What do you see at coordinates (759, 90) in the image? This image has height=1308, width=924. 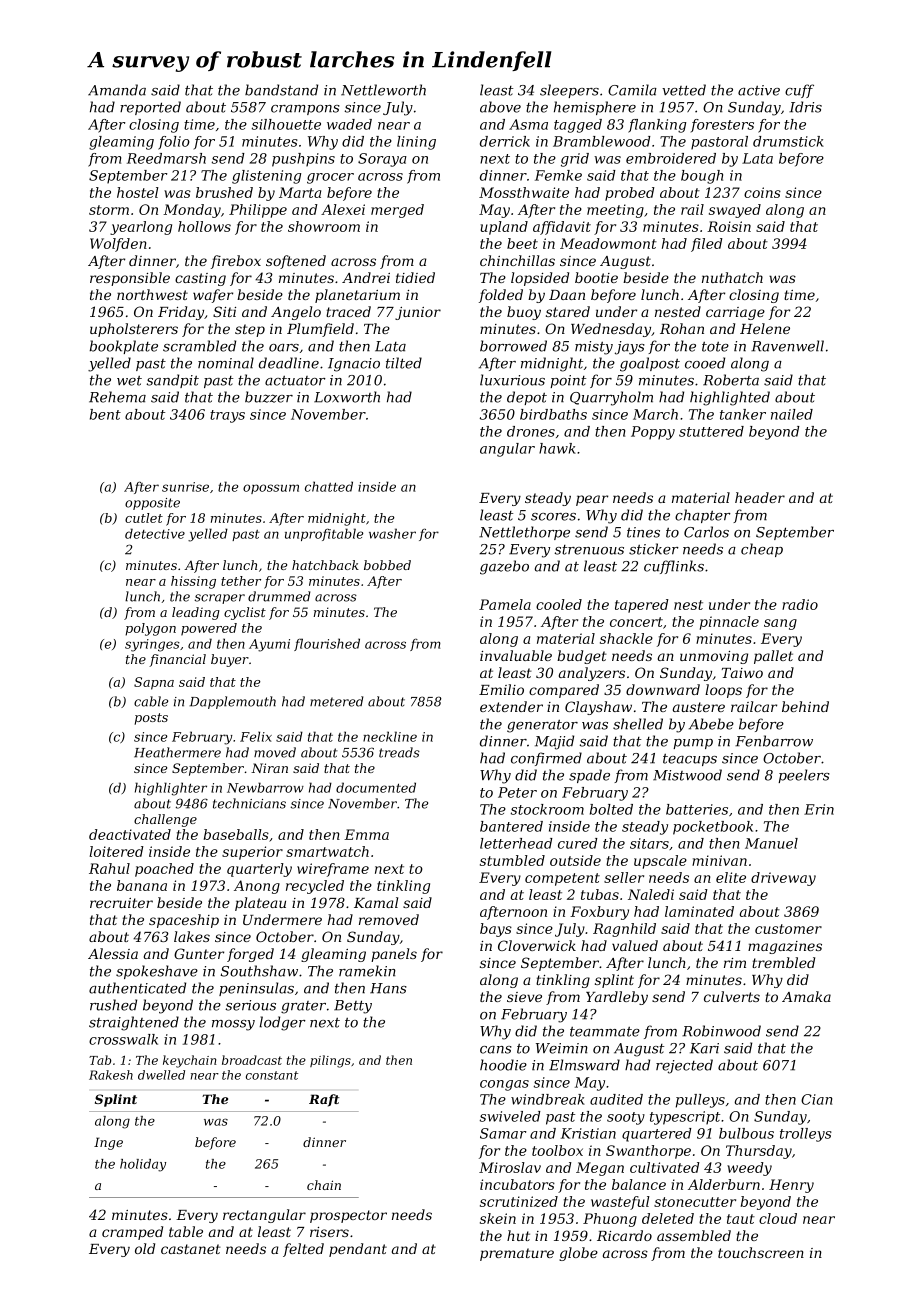 I see `active` at bounding box center [759, 90].
